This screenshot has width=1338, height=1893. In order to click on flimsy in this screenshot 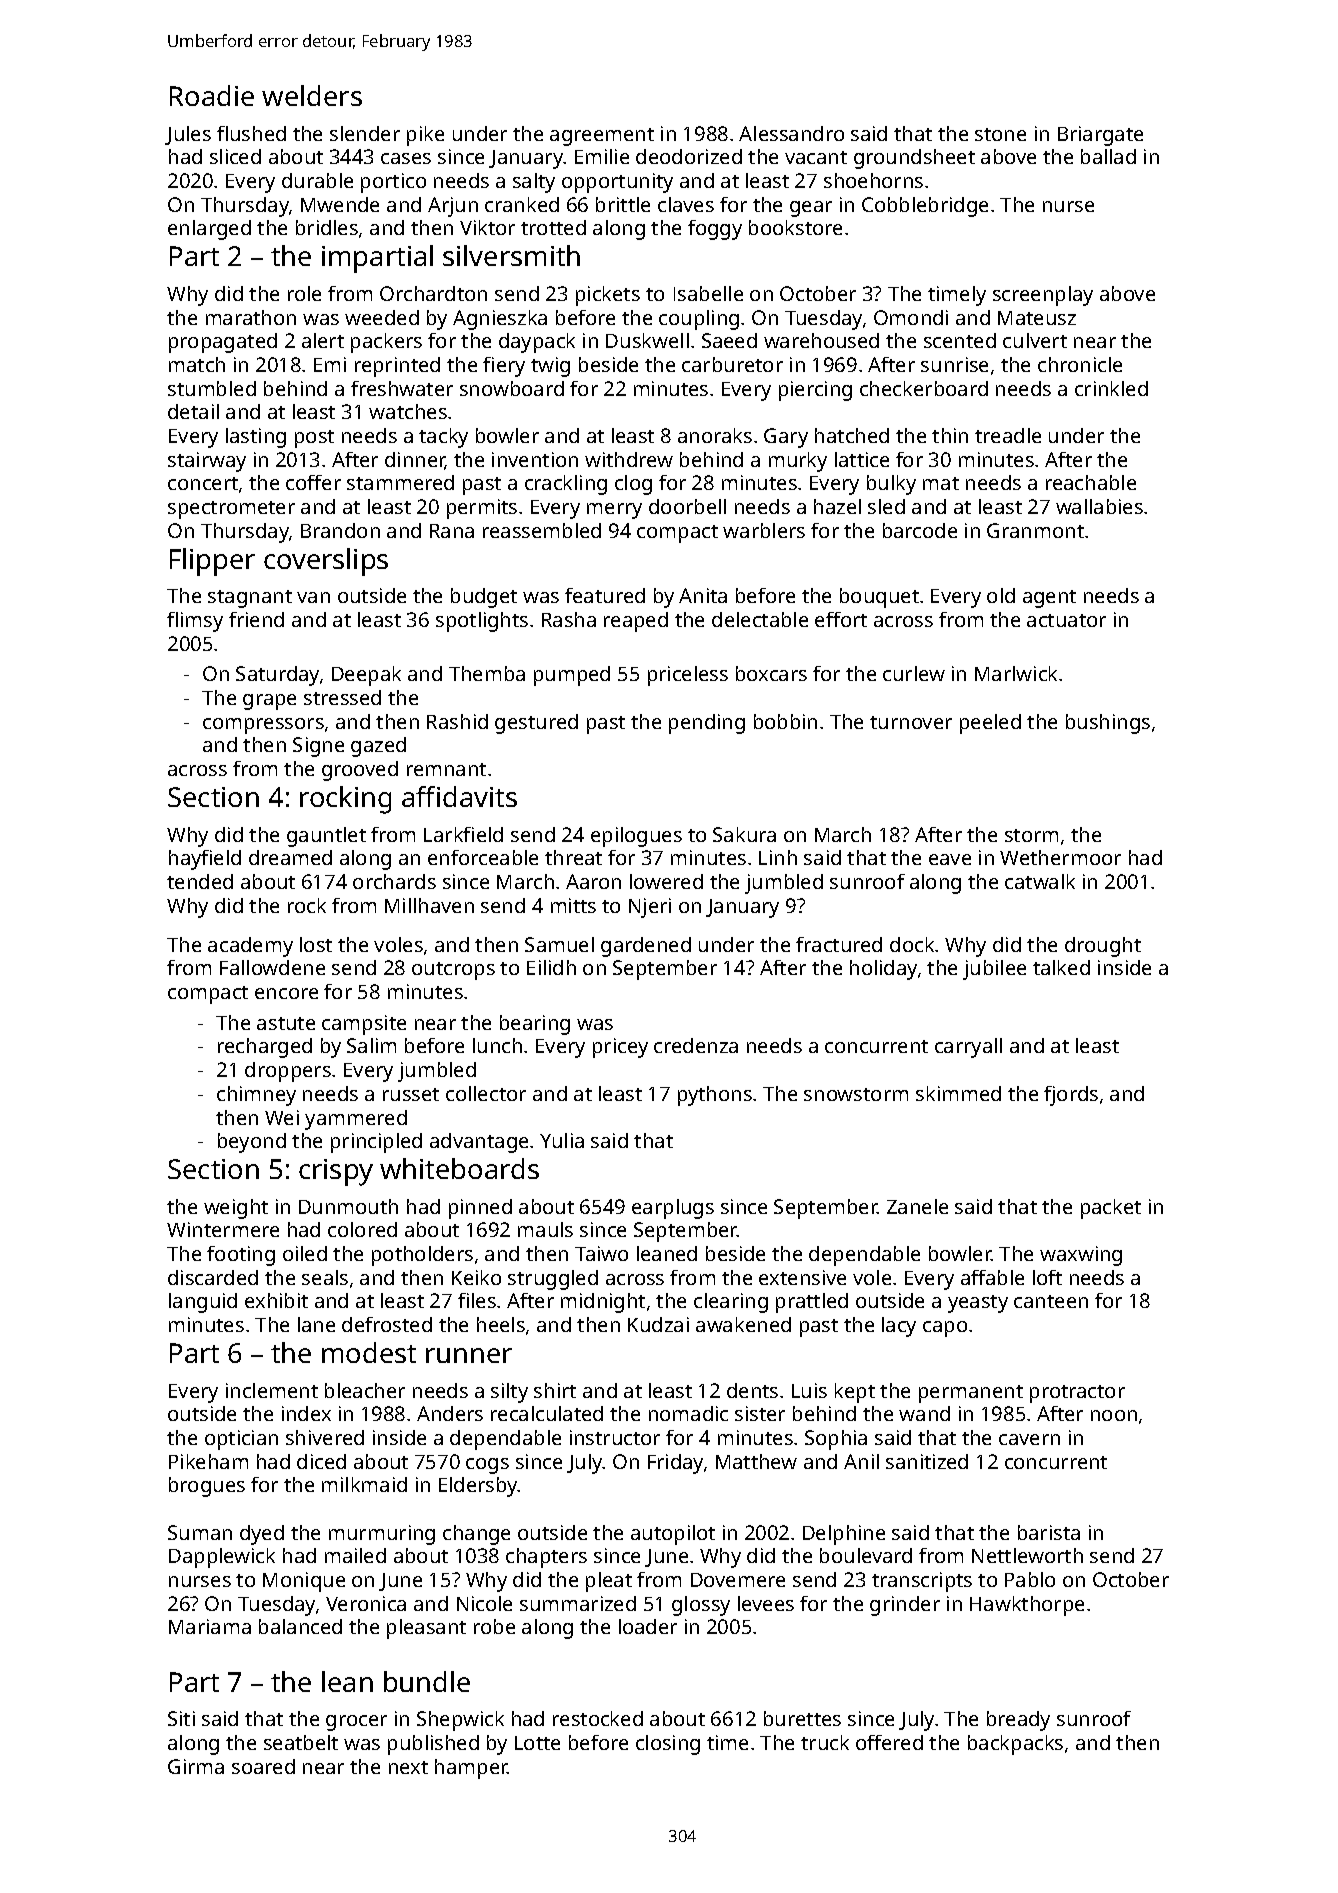, I will do `click(195, 622)`.
